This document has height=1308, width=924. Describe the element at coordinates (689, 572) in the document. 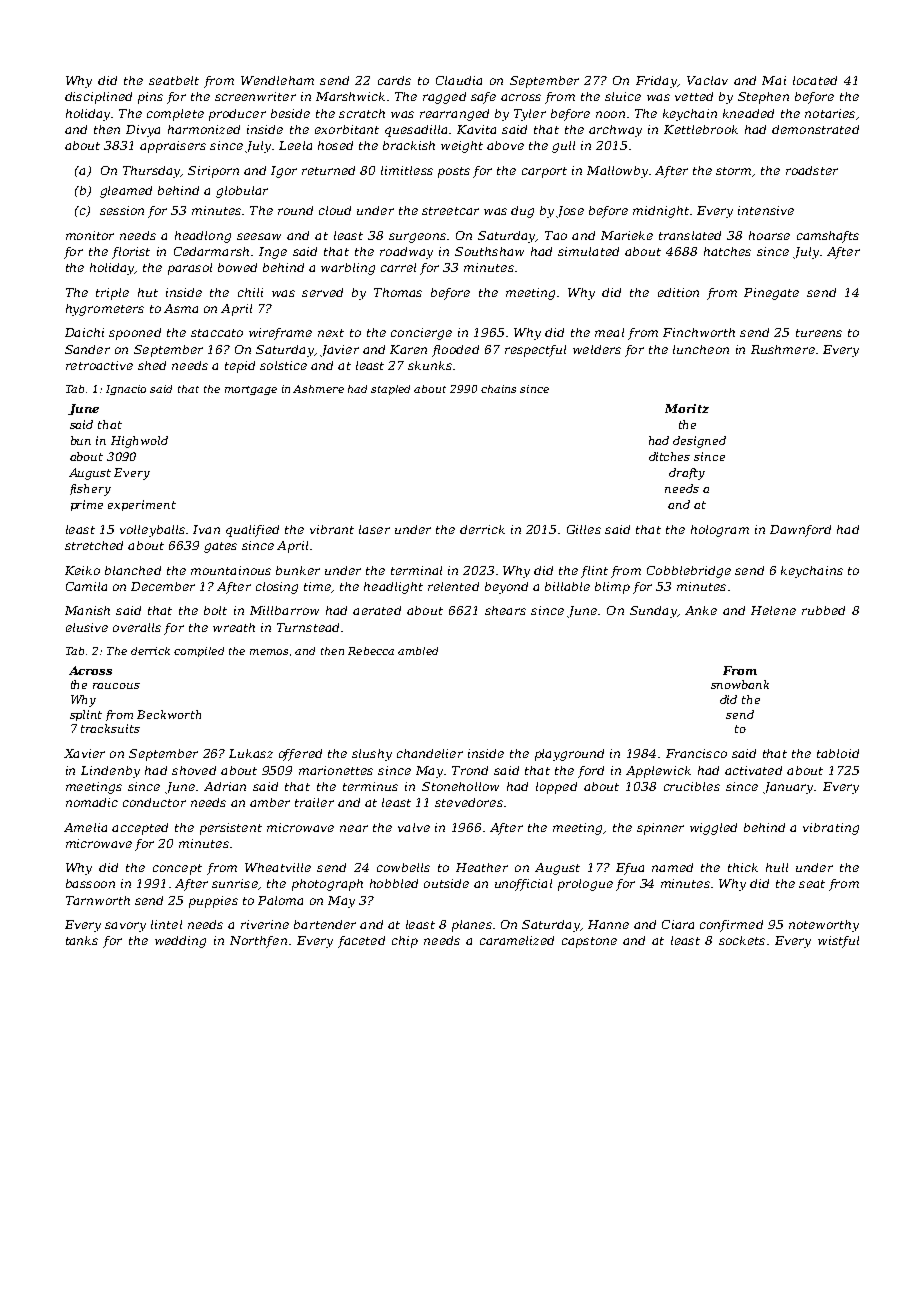

I see `Cobblebridge` at that location.
